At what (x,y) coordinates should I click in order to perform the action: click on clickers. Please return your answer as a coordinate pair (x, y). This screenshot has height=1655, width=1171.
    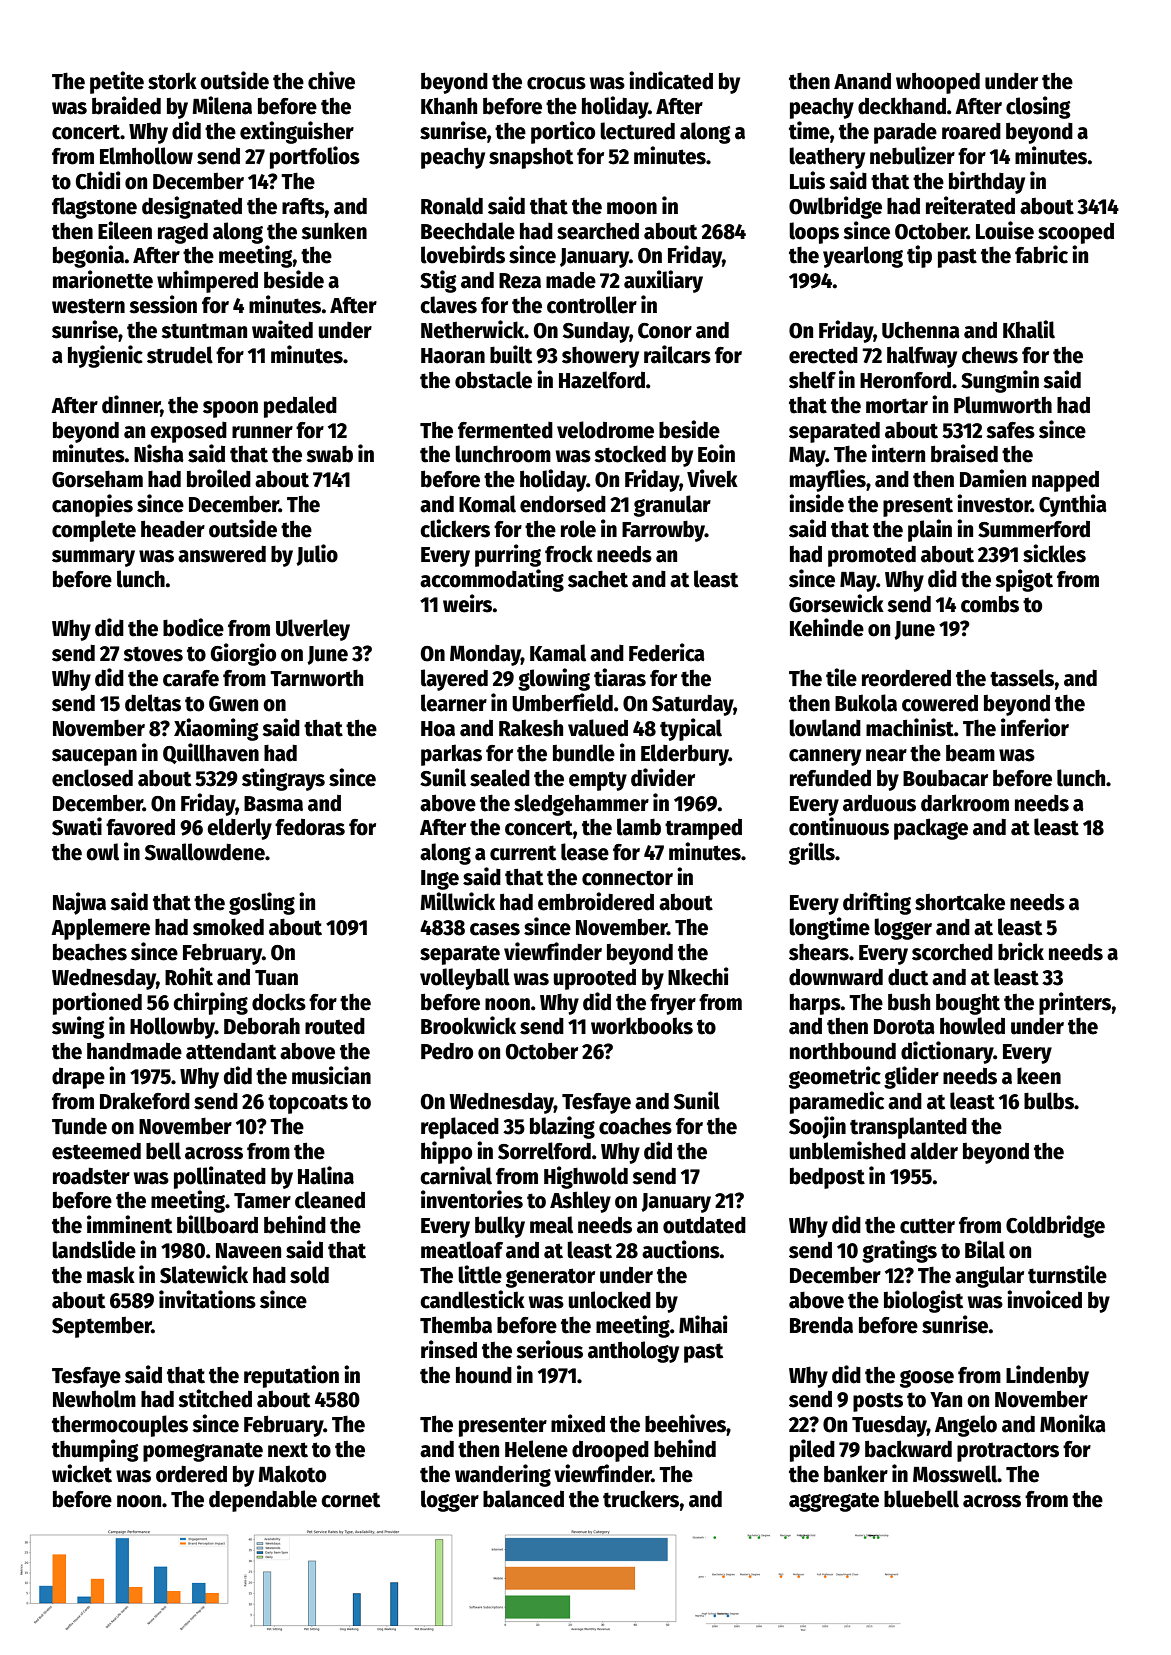
    Looking at the image, I should click on (455, 528).
